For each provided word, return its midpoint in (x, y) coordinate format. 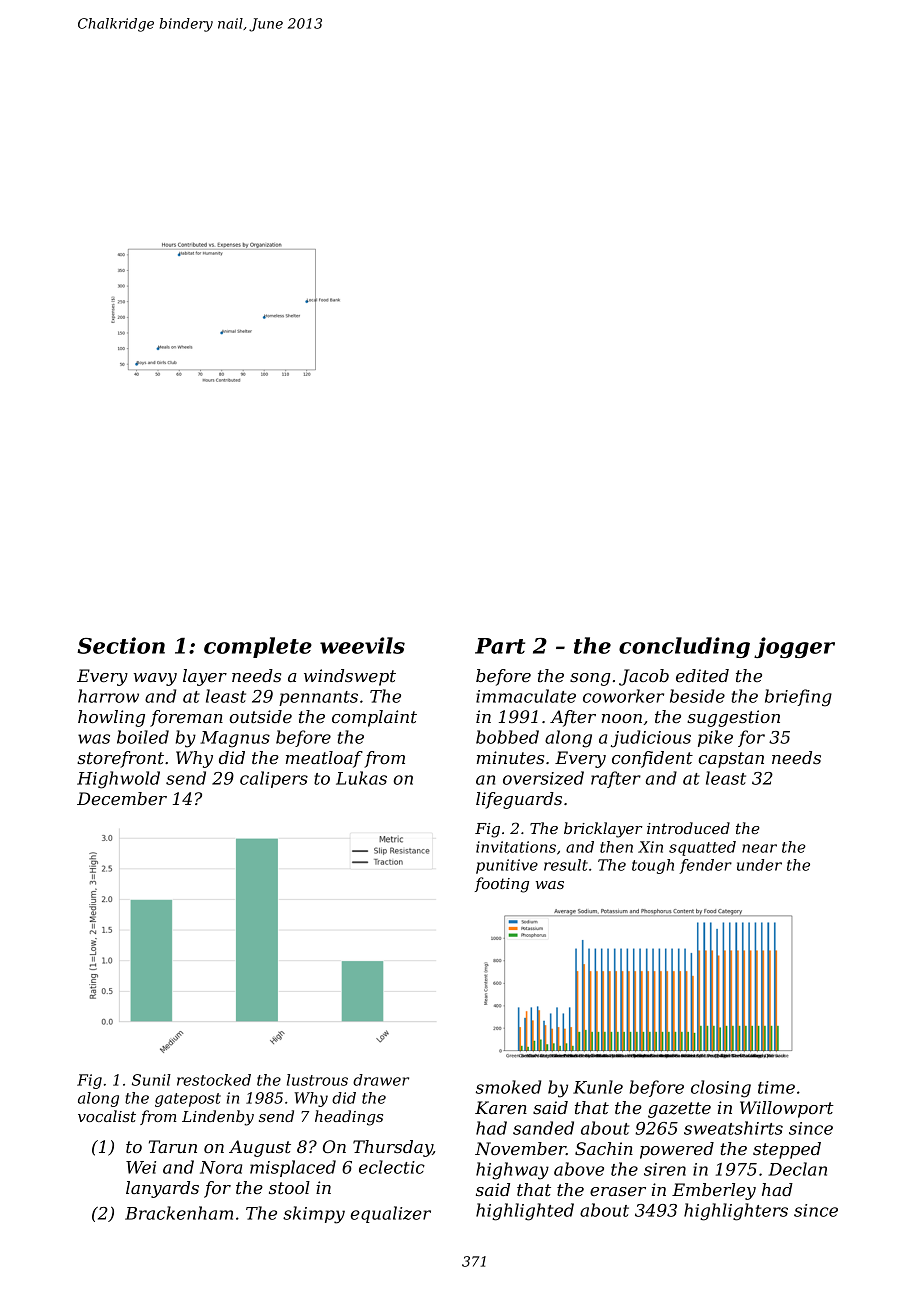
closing (721, 1089)
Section (121, 645)
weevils (362, 645)
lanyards (162, 1189)
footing (502, 885)
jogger (794, 647)
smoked (508, 1087)
